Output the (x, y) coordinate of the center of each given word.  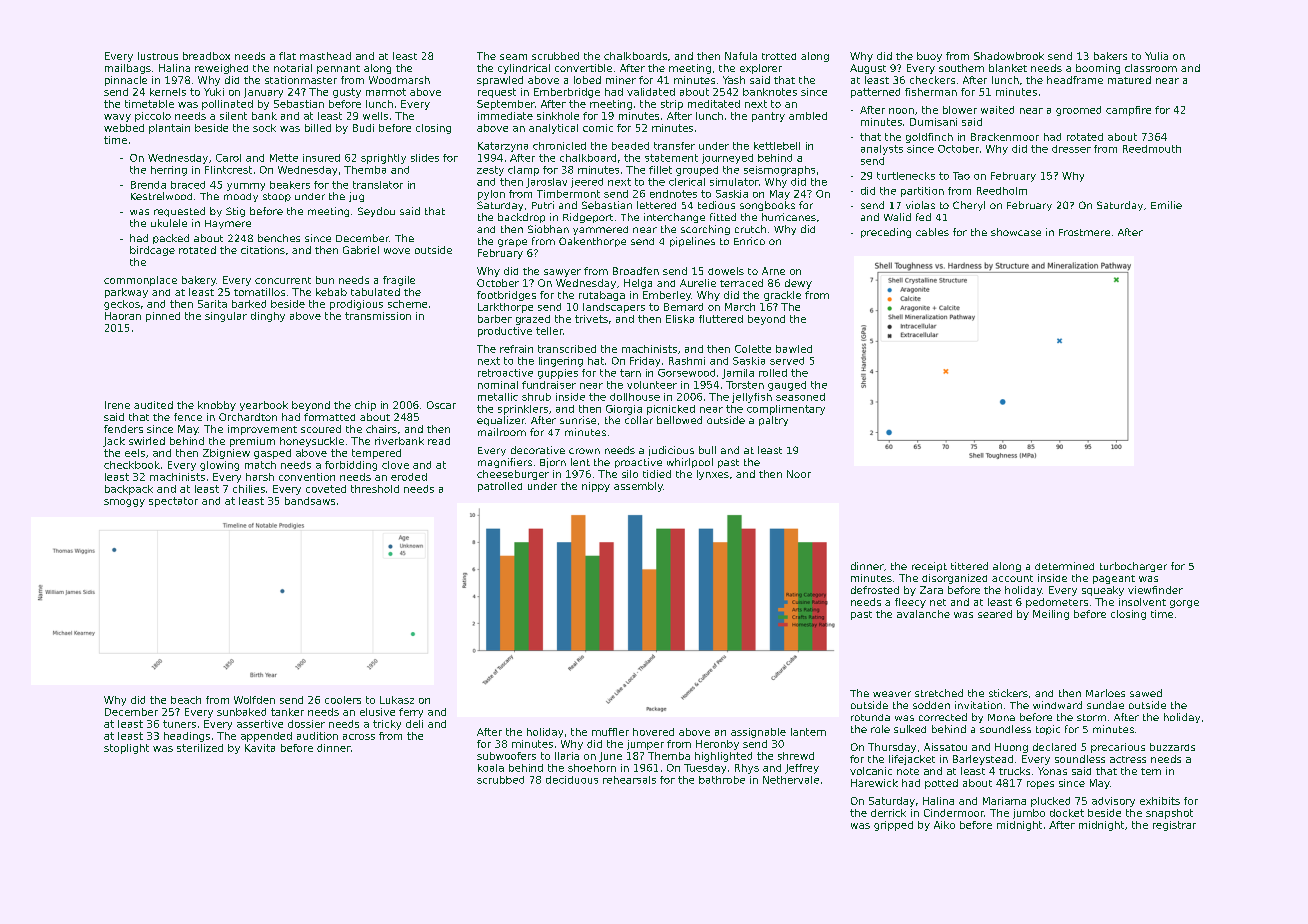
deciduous (572, 780)
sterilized (200, 748)
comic (598, 128)
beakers (290, 185)
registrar (1174, 826)
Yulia (1156, 56)
